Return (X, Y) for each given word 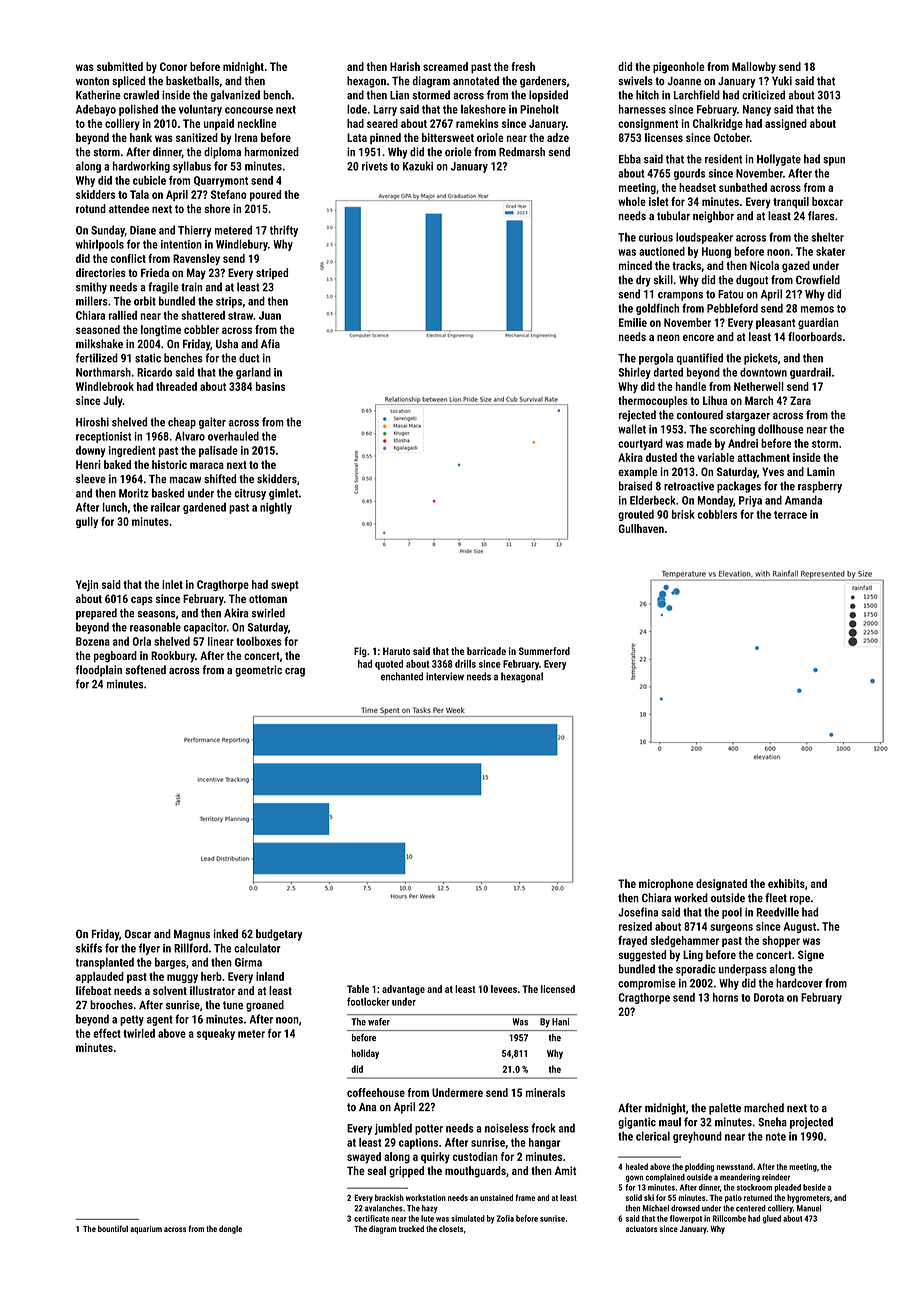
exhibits (786, 883)
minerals (545, 1092)
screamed (445, 66)
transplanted (105, 963)
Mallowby (754, 68)
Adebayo (96, 110)
